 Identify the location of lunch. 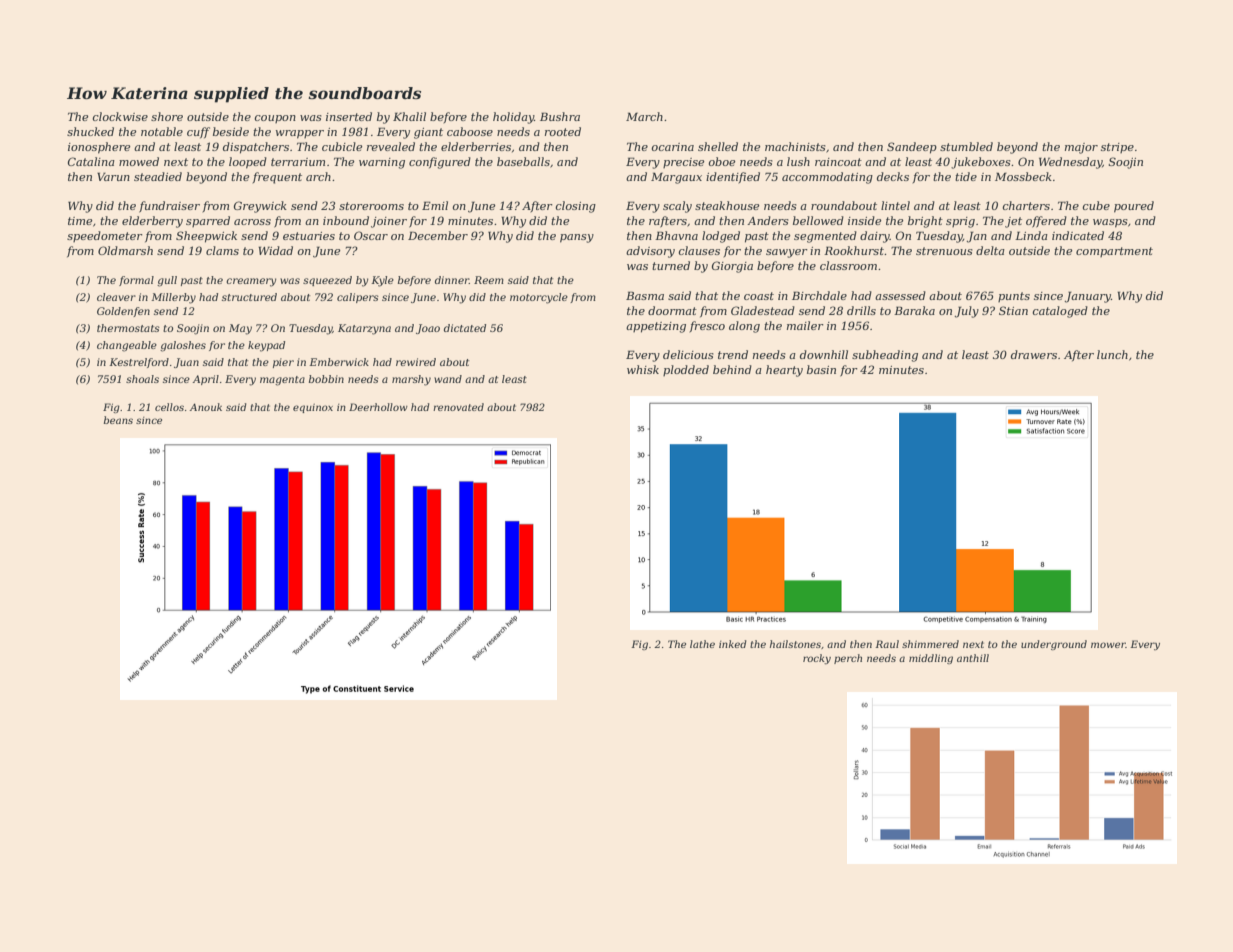
(1112, 354).
